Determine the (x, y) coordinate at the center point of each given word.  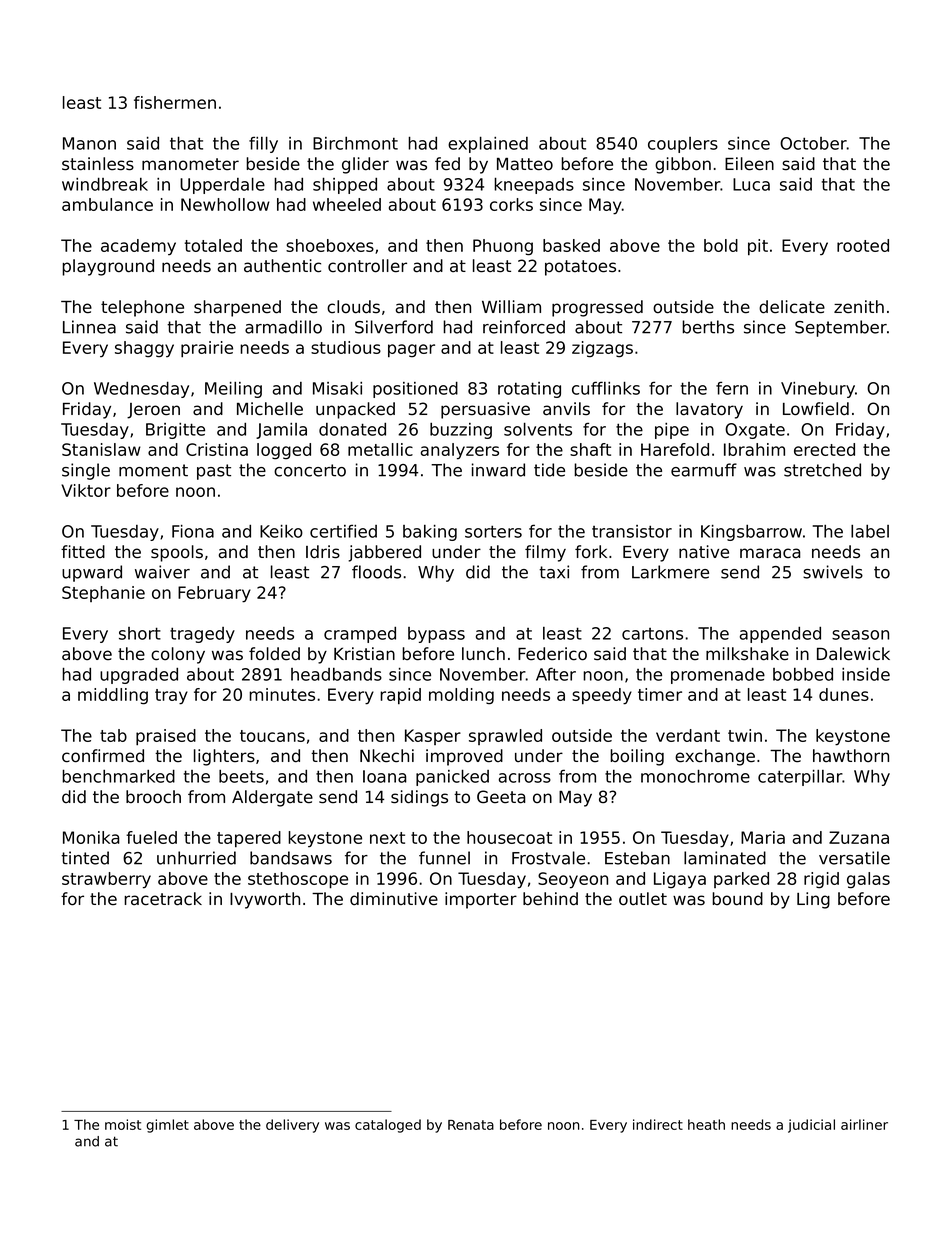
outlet (643, 899)
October (813, 143)
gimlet (167, 1126)
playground (108, 267)
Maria (763, 837)
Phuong (503, 247)
